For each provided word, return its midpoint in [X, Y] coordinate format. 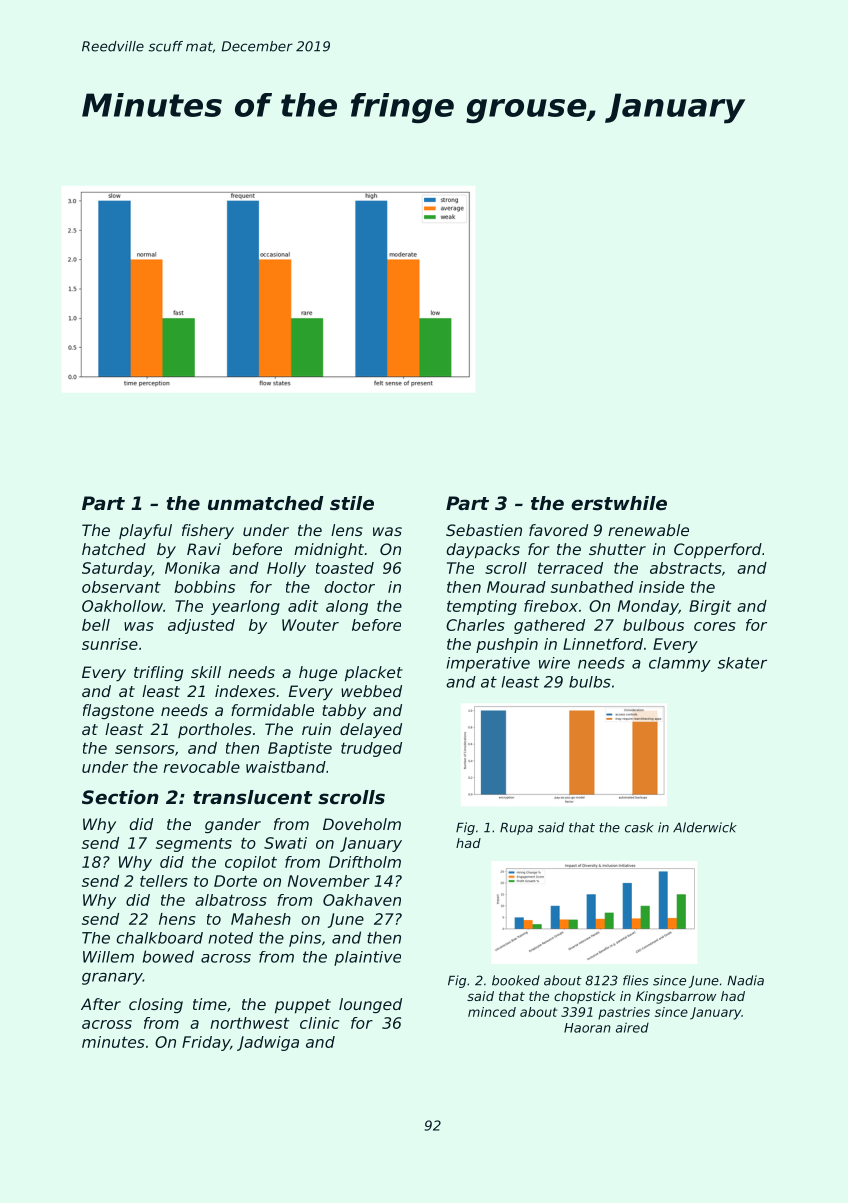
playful [145, 531]
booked [516, 980]
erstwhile [619, 503]
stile [352, 503]
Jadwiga [268, 1043]
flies [636, 980]
